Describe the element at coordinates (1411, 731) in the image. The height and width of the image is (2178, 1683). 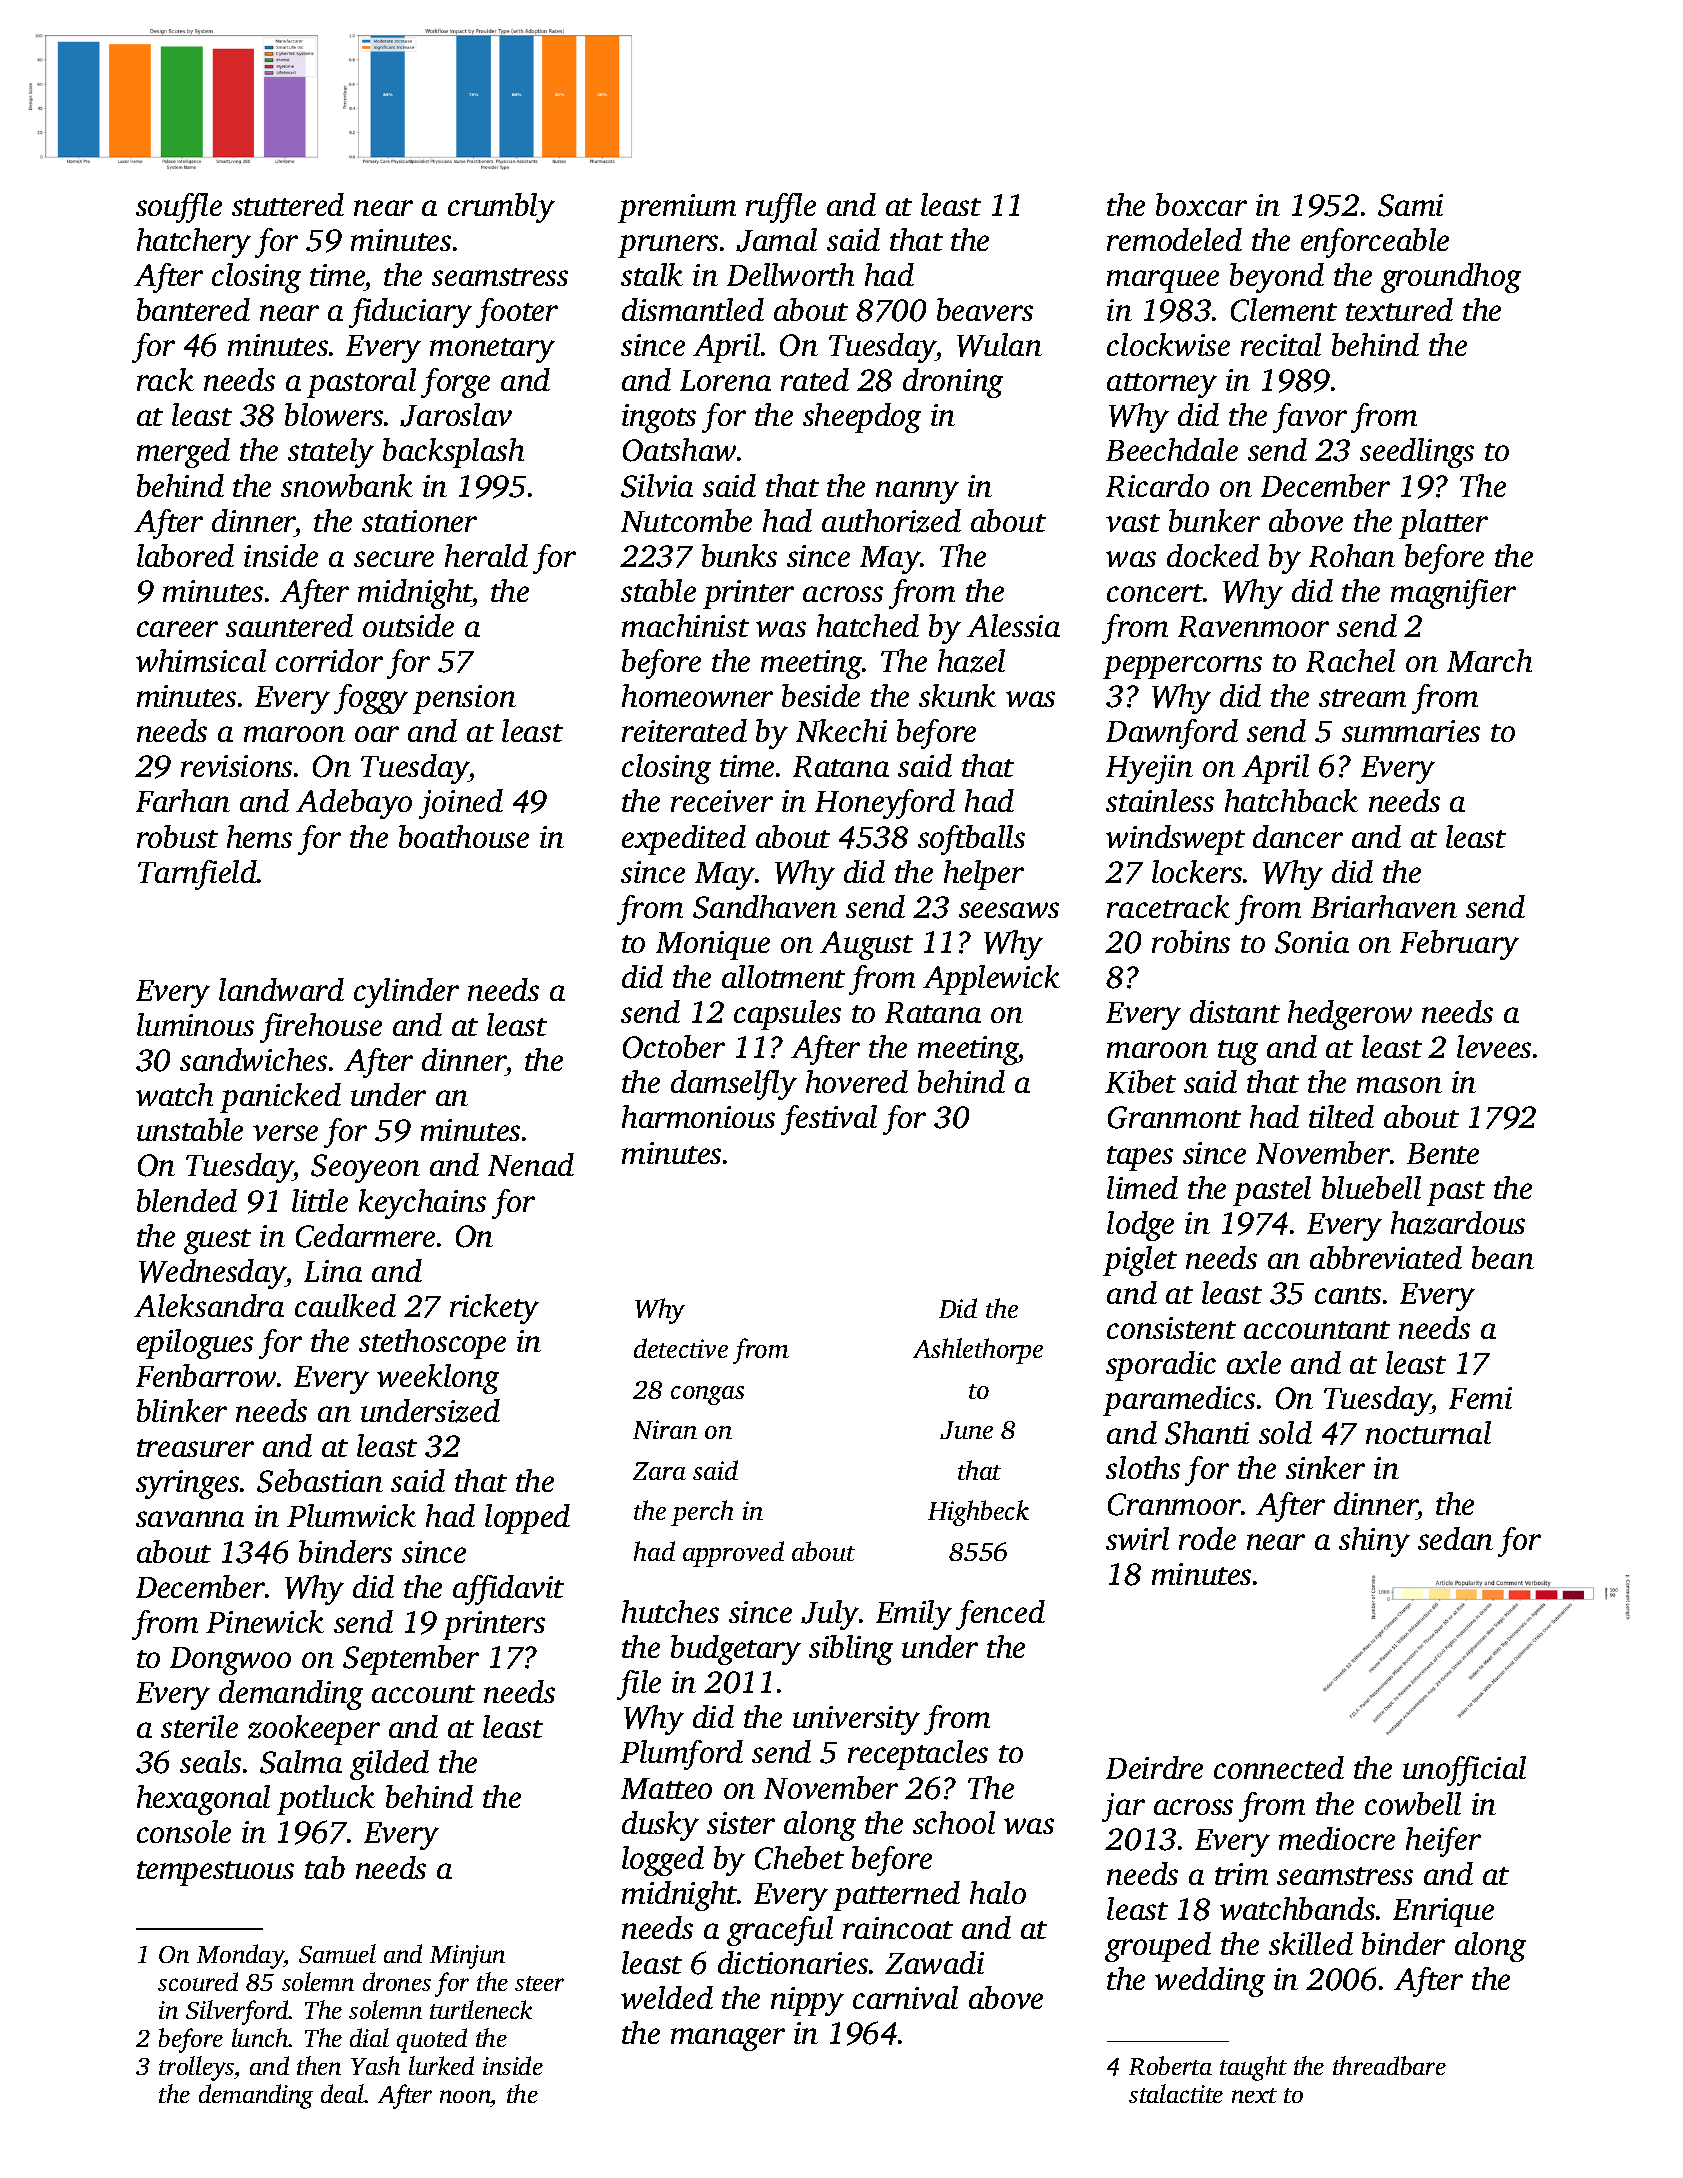
I see `summaries` at that location.
